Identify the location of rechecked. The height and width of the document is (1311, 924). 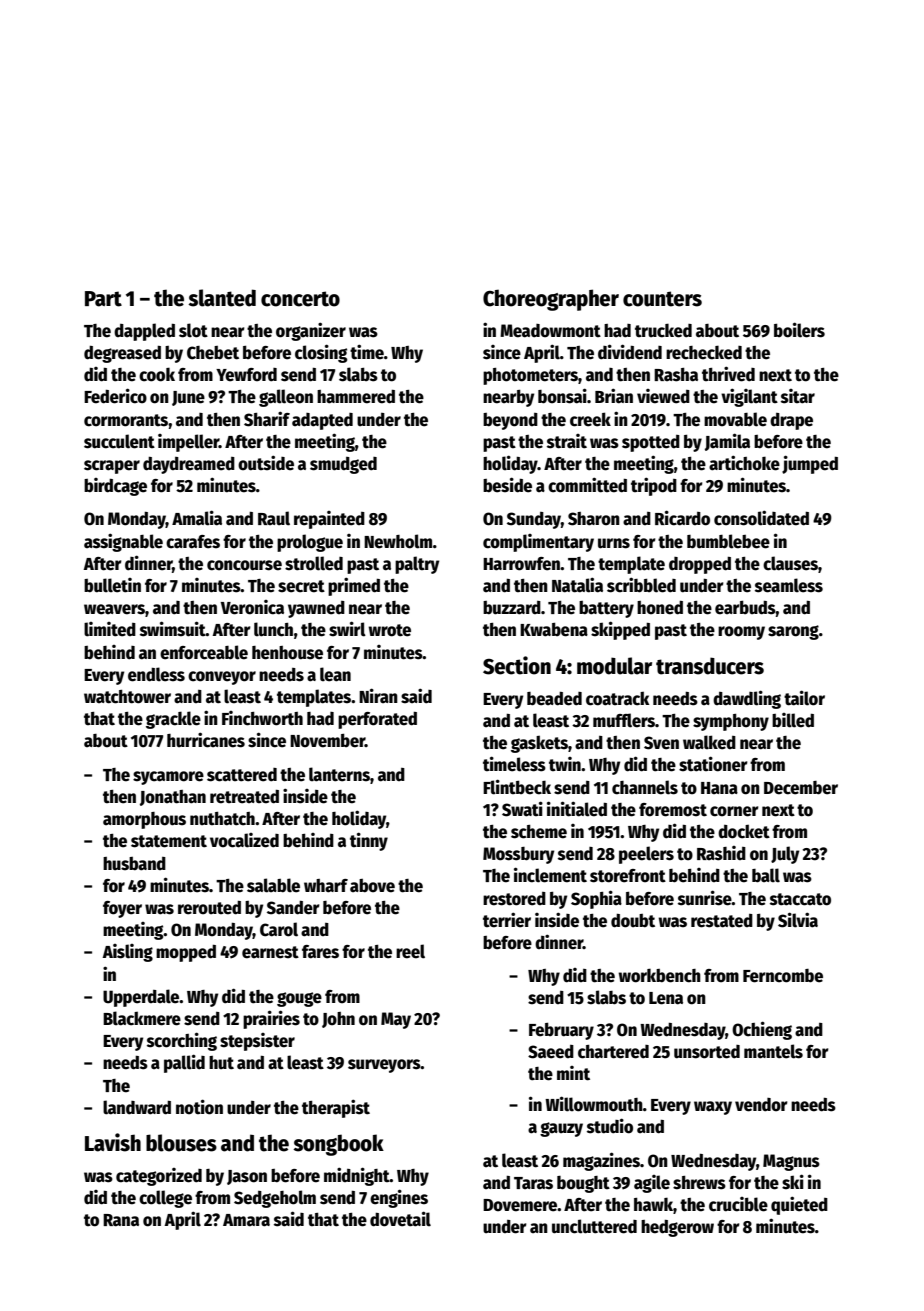
(704, 352).
